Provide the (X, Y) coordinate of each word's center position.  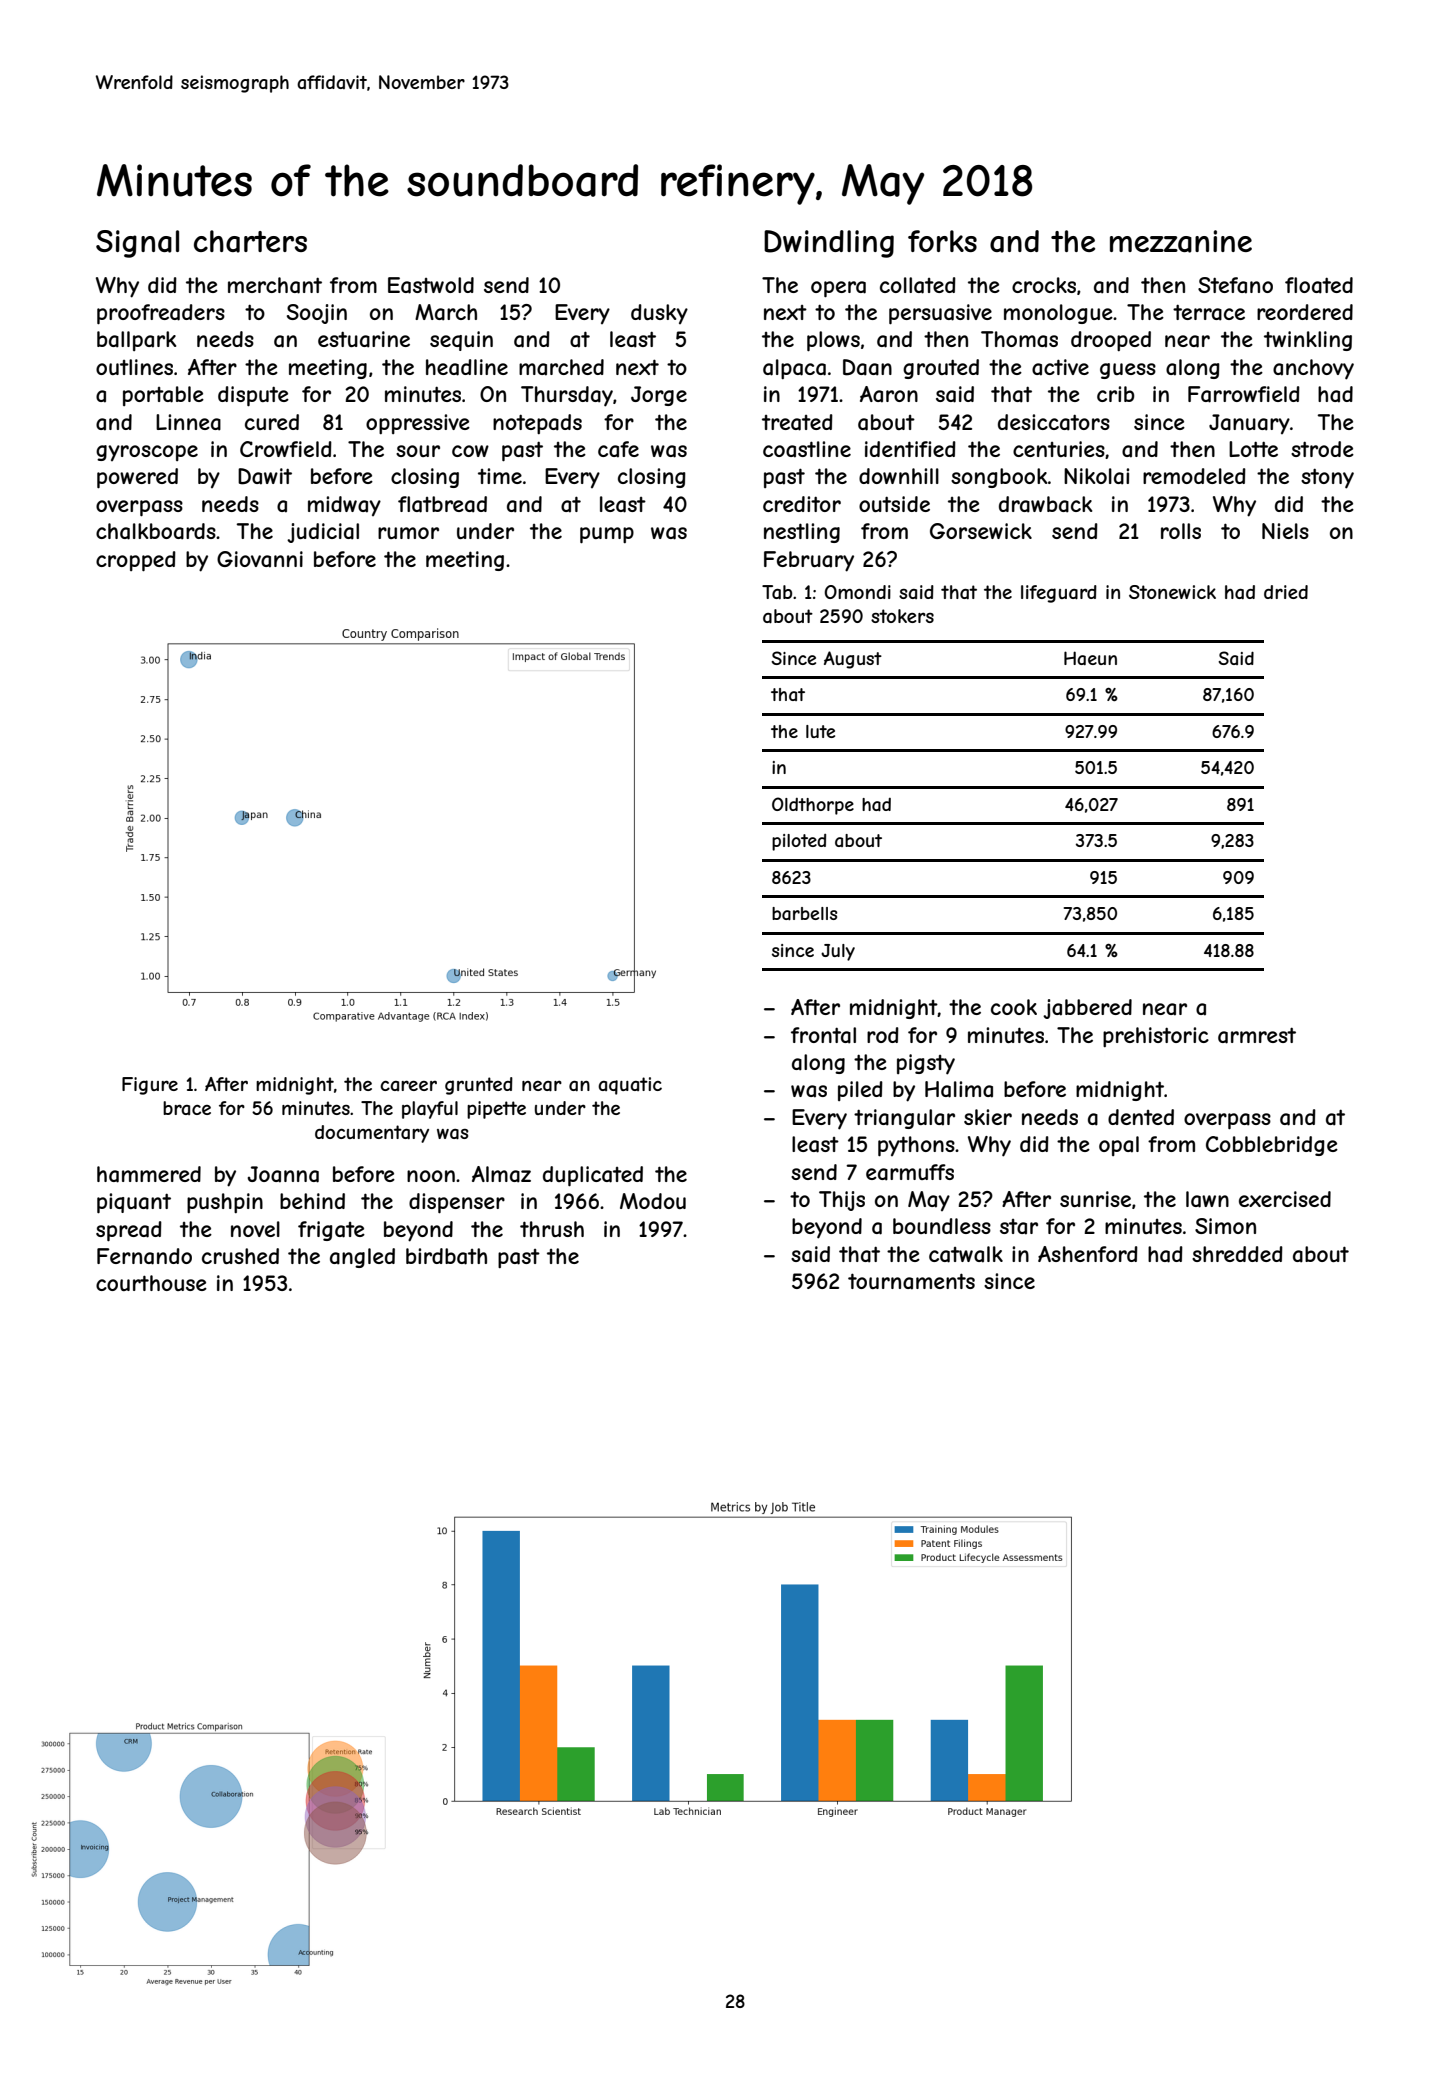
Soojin (317, 314)
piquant (134, 1203)
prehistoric (1156, 1037)
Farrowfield (1244, 394)
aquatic (630, 1086)
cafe (618, 449)
